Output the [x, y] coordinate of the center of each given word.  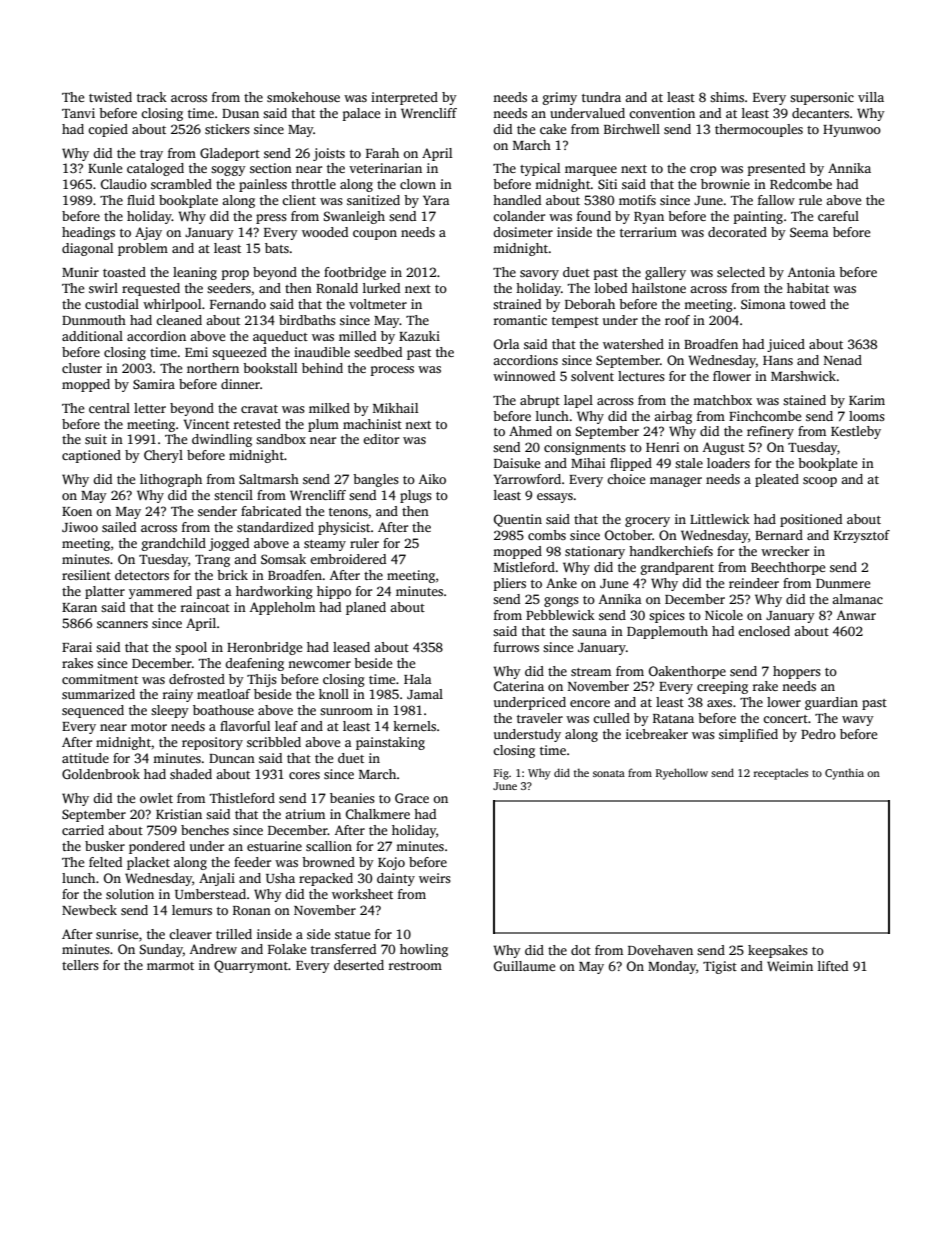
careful [838, 216]
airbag [673, 417]
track [152, 97]
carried [83, 830]
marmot [170, 966]
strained [517, 304]
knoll [334, 694]
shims [727, 97]
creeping [722, 687]
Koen [77, 511]
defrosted [197, 679]
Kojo [391, 863]
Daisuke [517, 463]
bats [277, 248]
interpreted [404, 98]
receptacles [781, 774]
